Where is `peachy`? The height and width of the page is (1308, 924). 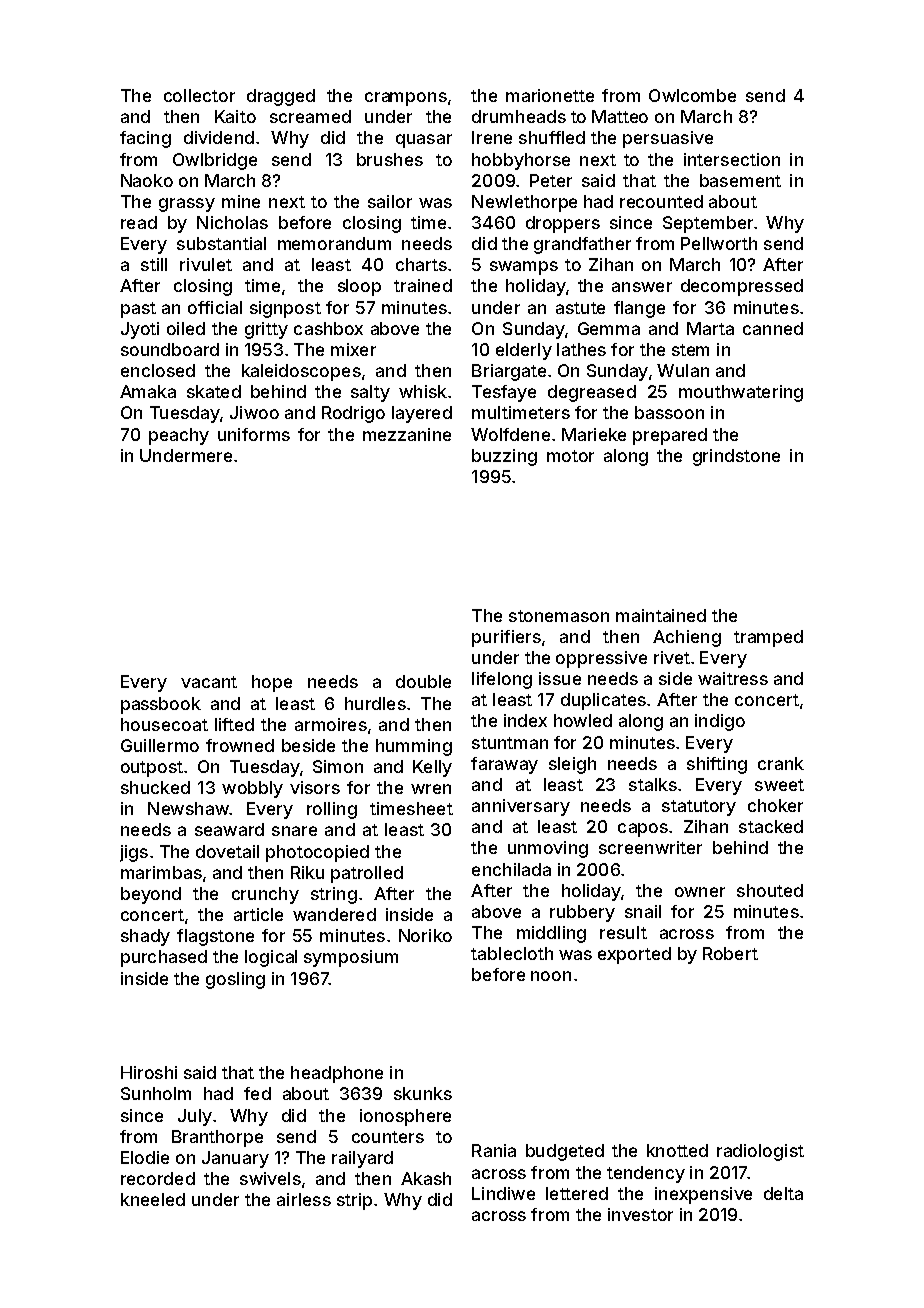
peachy is located at coordinates (179, 436).
